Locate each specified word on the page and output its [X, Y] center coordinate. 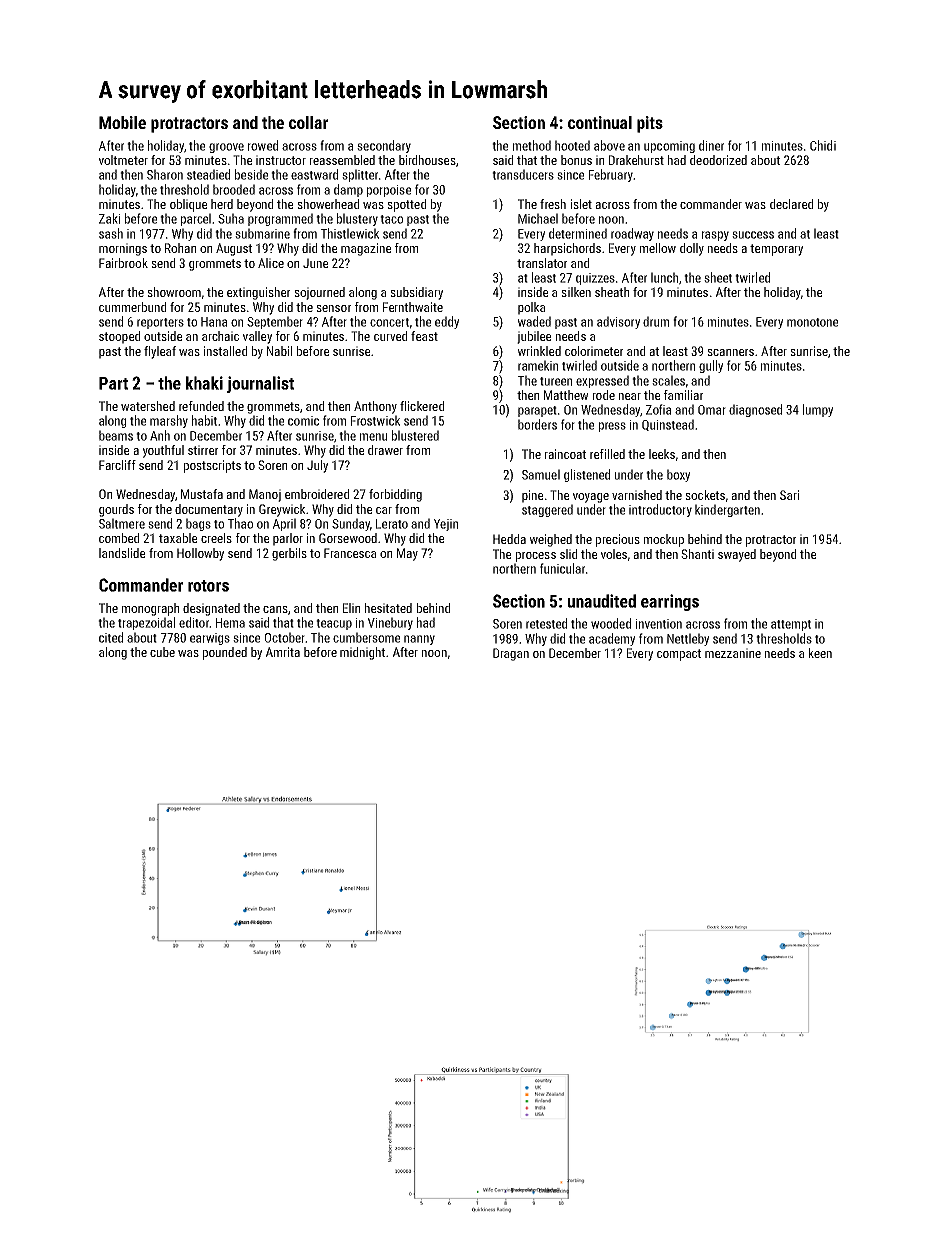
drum [656, 321]
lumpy [818, 410]
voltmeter [123, 160]
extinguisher [258, 293]
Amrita [283, 652]
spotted [406, 205]
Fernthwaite [413, 307]
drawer [385, 450]
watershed [148, 406]
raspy [715, 236]
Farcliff [117, 465]
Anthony [375, 407]
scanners [730, 352]
